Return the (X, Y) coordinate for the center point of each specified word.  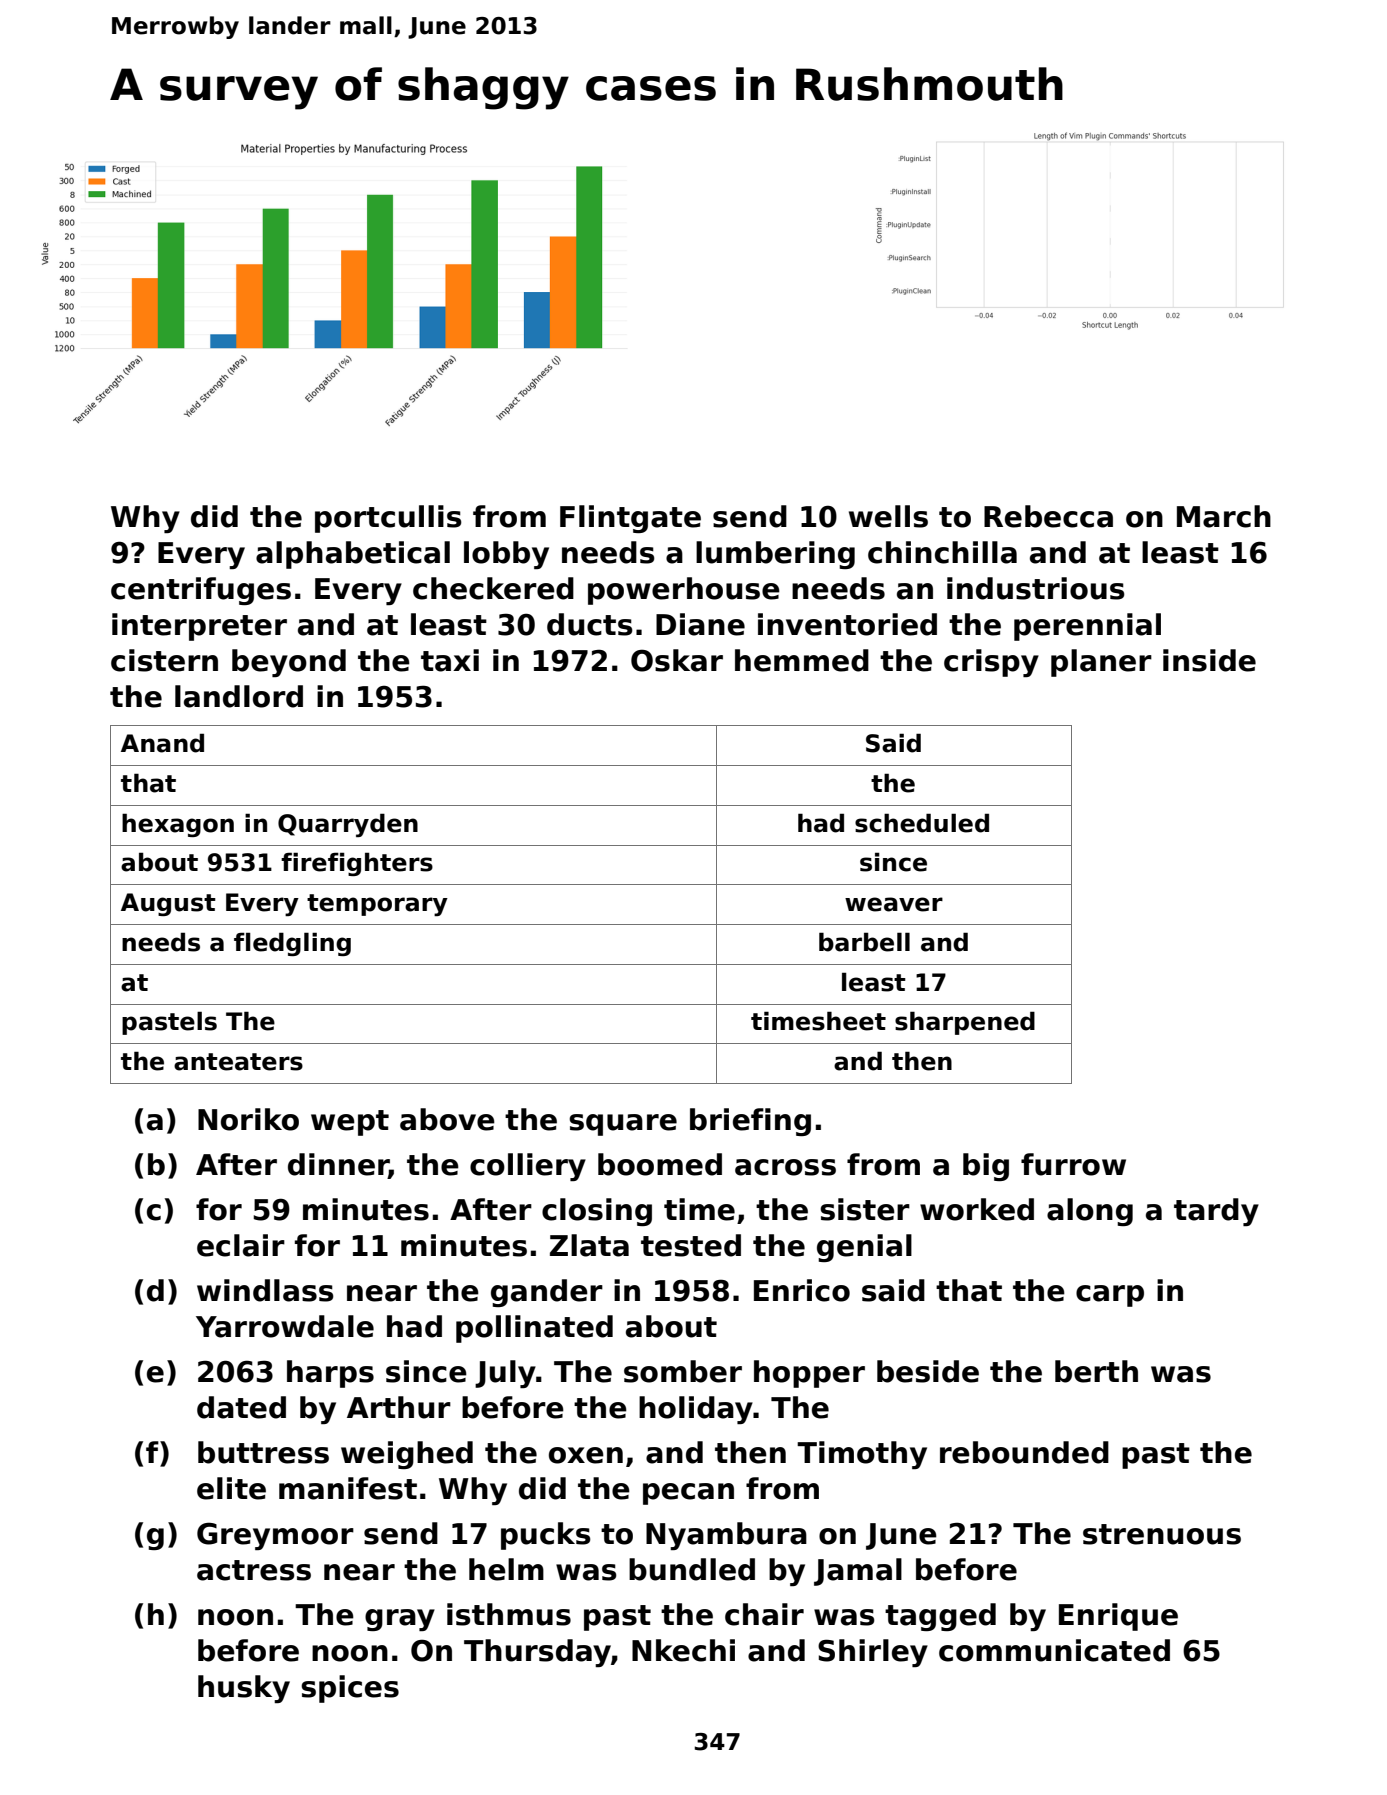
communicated (1054, 1650)
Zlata (589, 1245)
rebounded (1024, 1452)
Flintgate (630, 519)
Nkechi (683, 1650)
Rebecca (1048, 516)
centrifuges (201, 591)
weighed (407, 1455)
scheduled (922, 823)
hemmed (802, 660)
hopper (809, 1374)
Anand (162, 743)
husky (244, 1689)
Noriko (248, 1119)
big (986, 1167)
